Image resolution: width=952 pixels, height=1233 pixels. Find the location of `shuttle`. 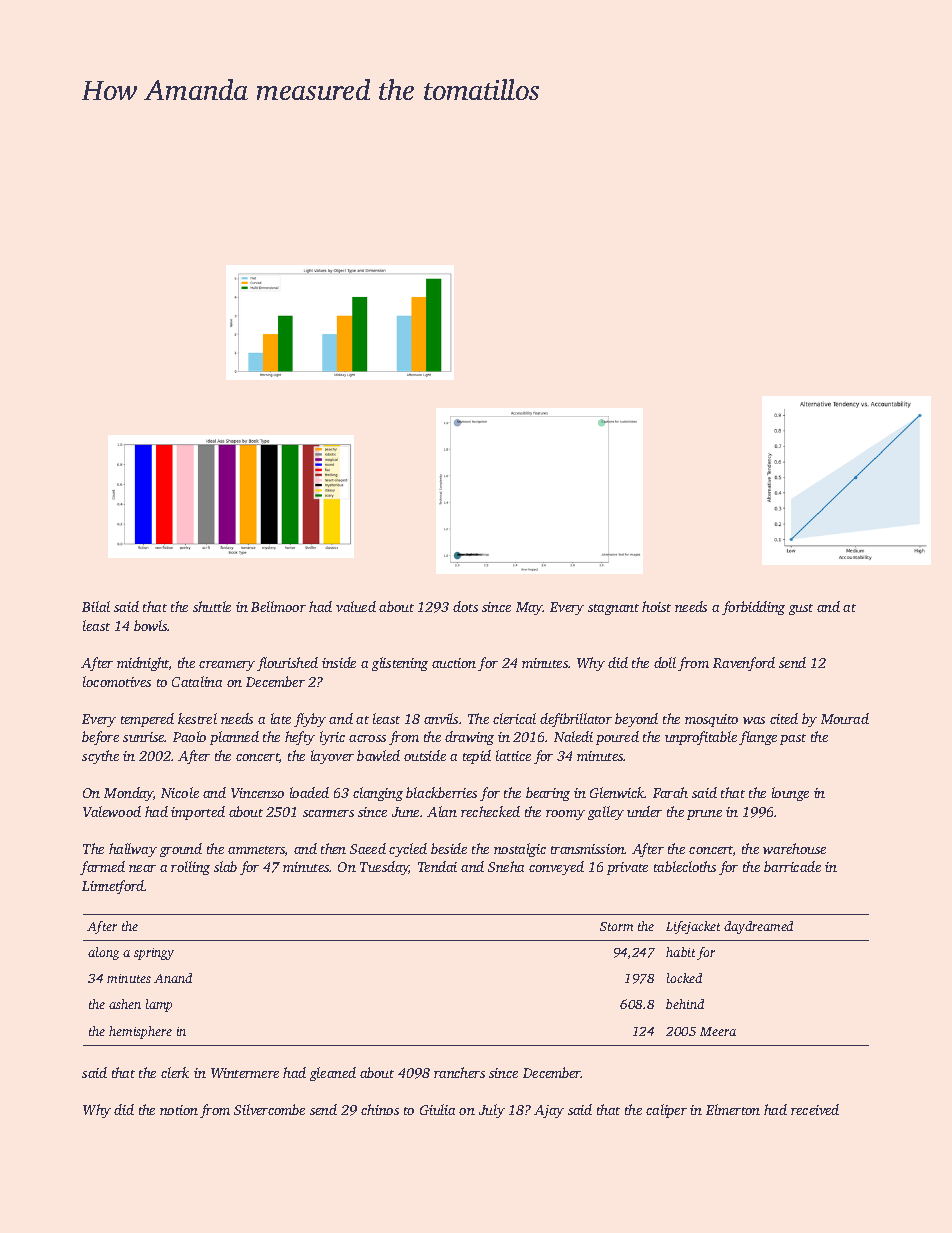

shuttle is located at coordinates (212, 606).
